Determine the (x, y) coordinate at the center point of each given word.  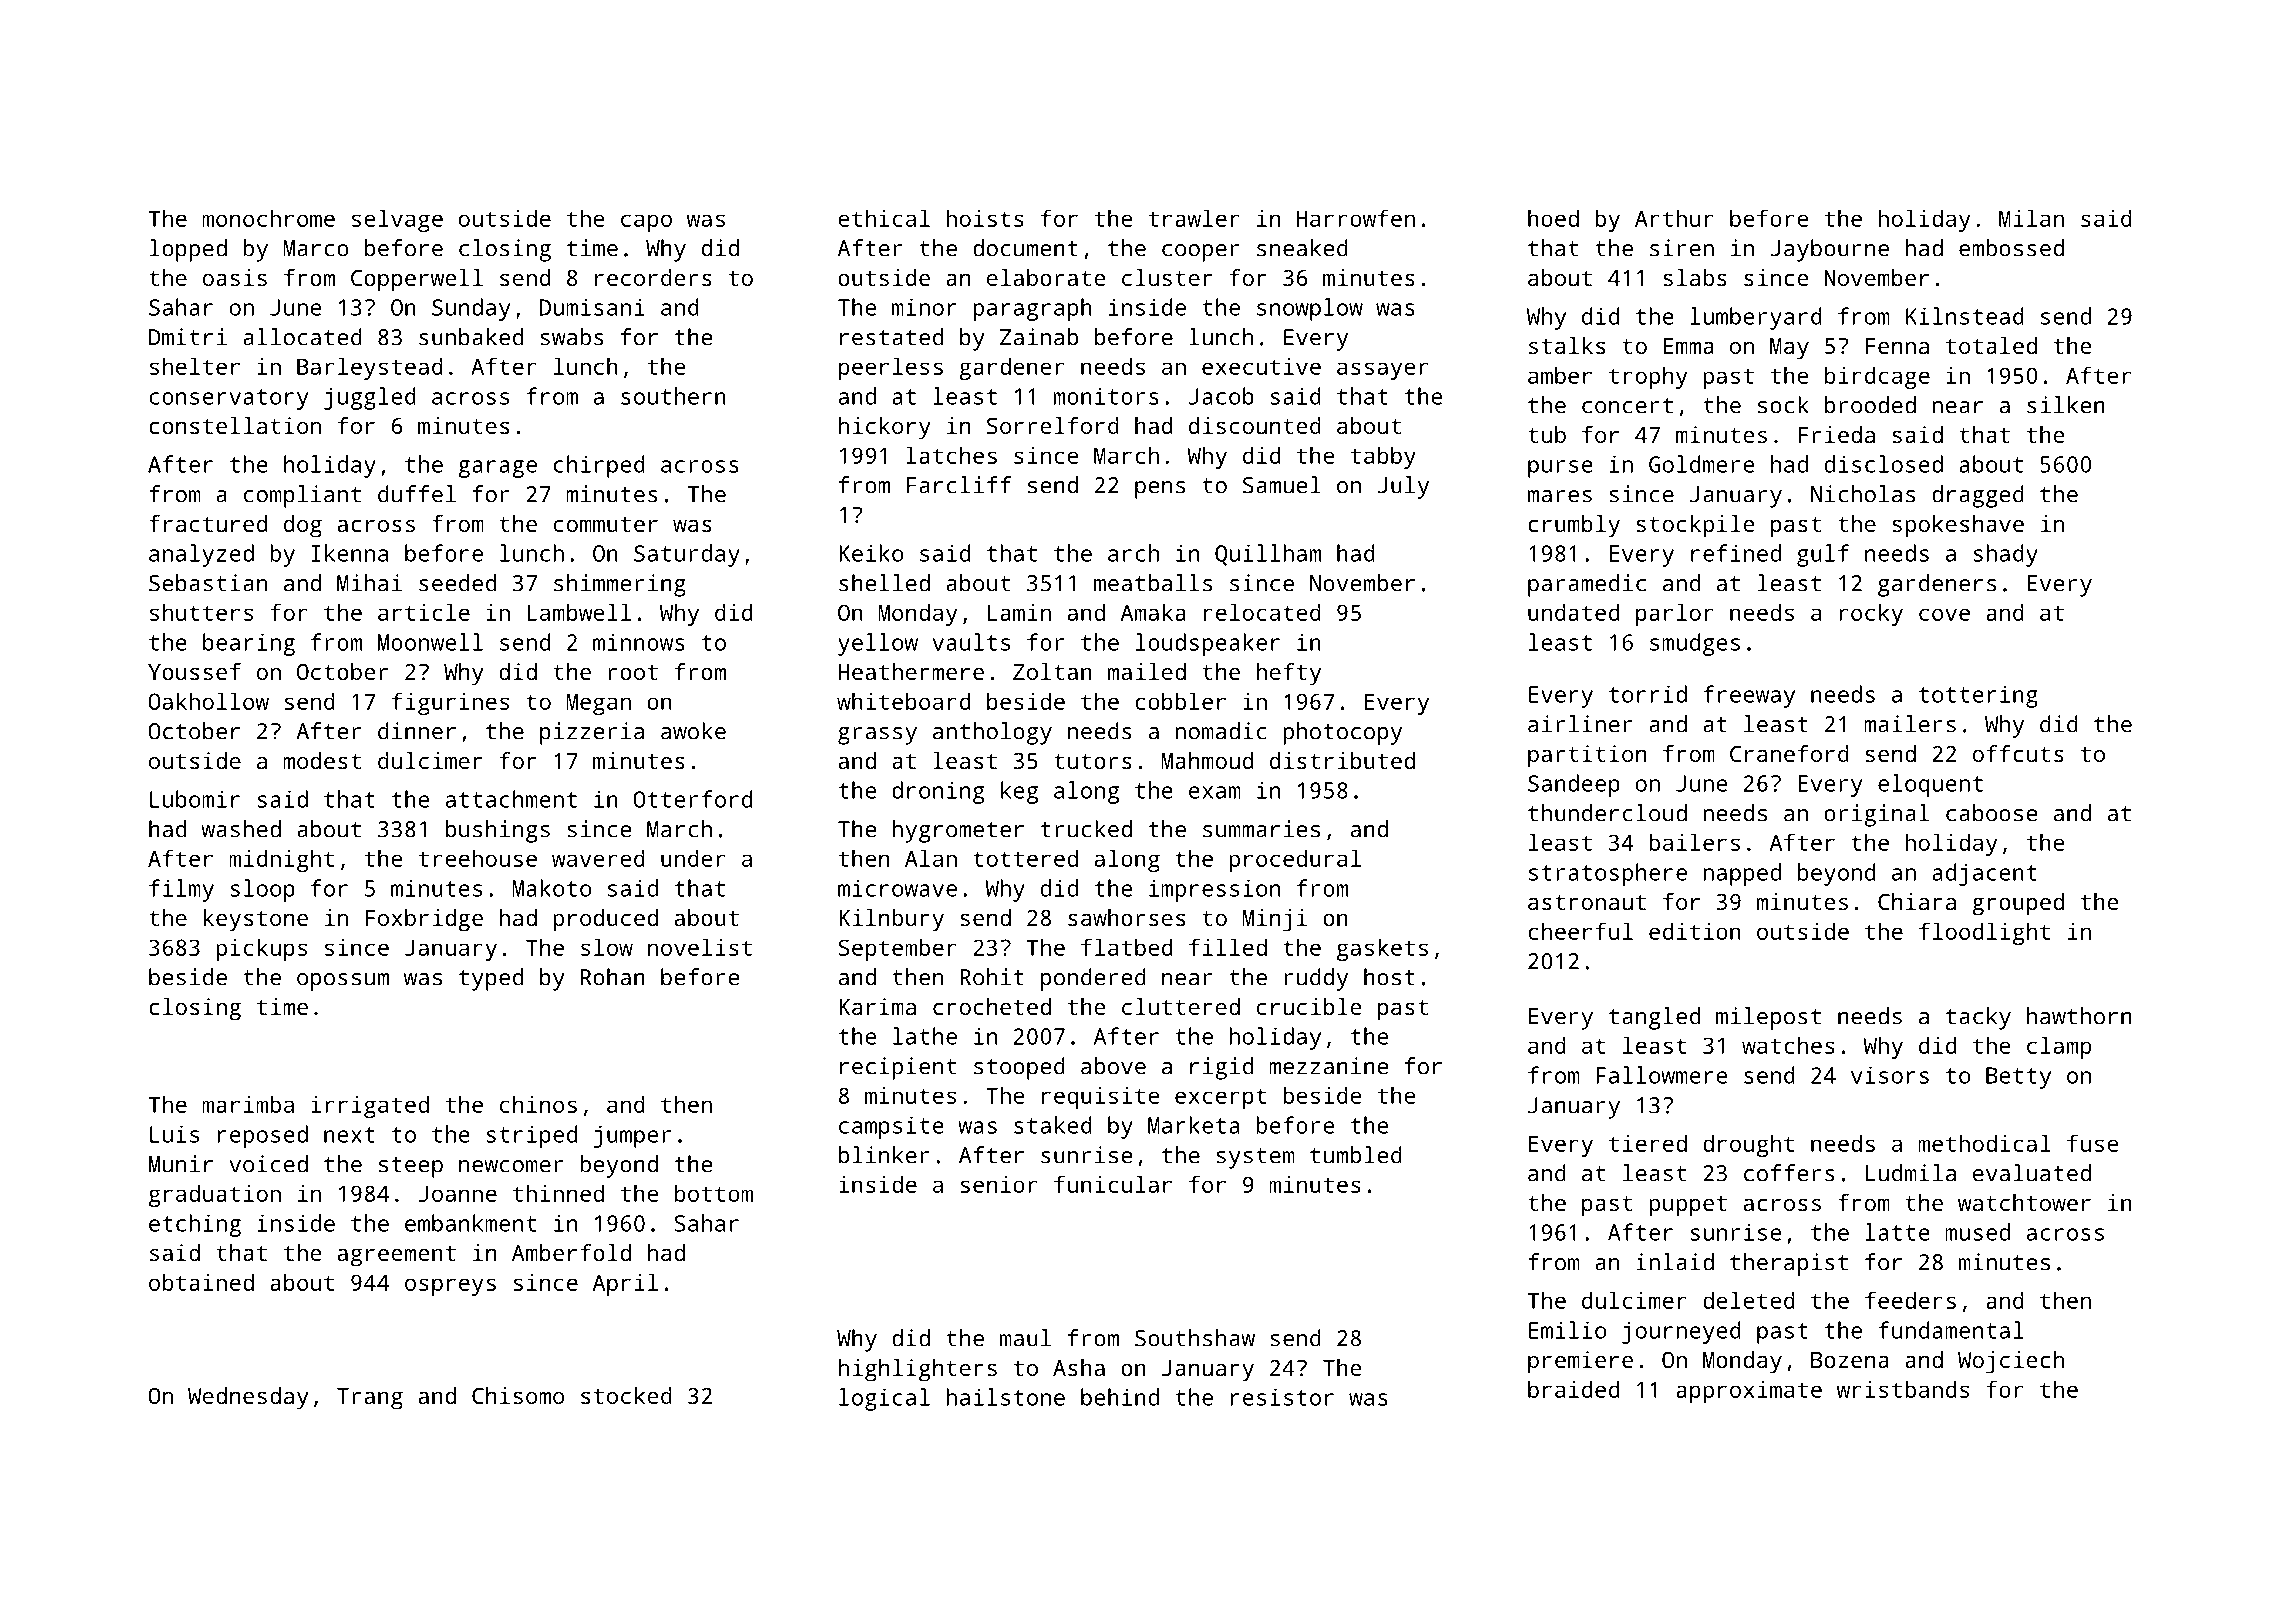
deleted (1749, 1300)
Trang (370, 1399)
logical (884, 1399)
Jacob (1221, 396)
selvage (397, 220)
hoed (1553, 218)
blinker (884, 1155)
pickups (261, 949)
